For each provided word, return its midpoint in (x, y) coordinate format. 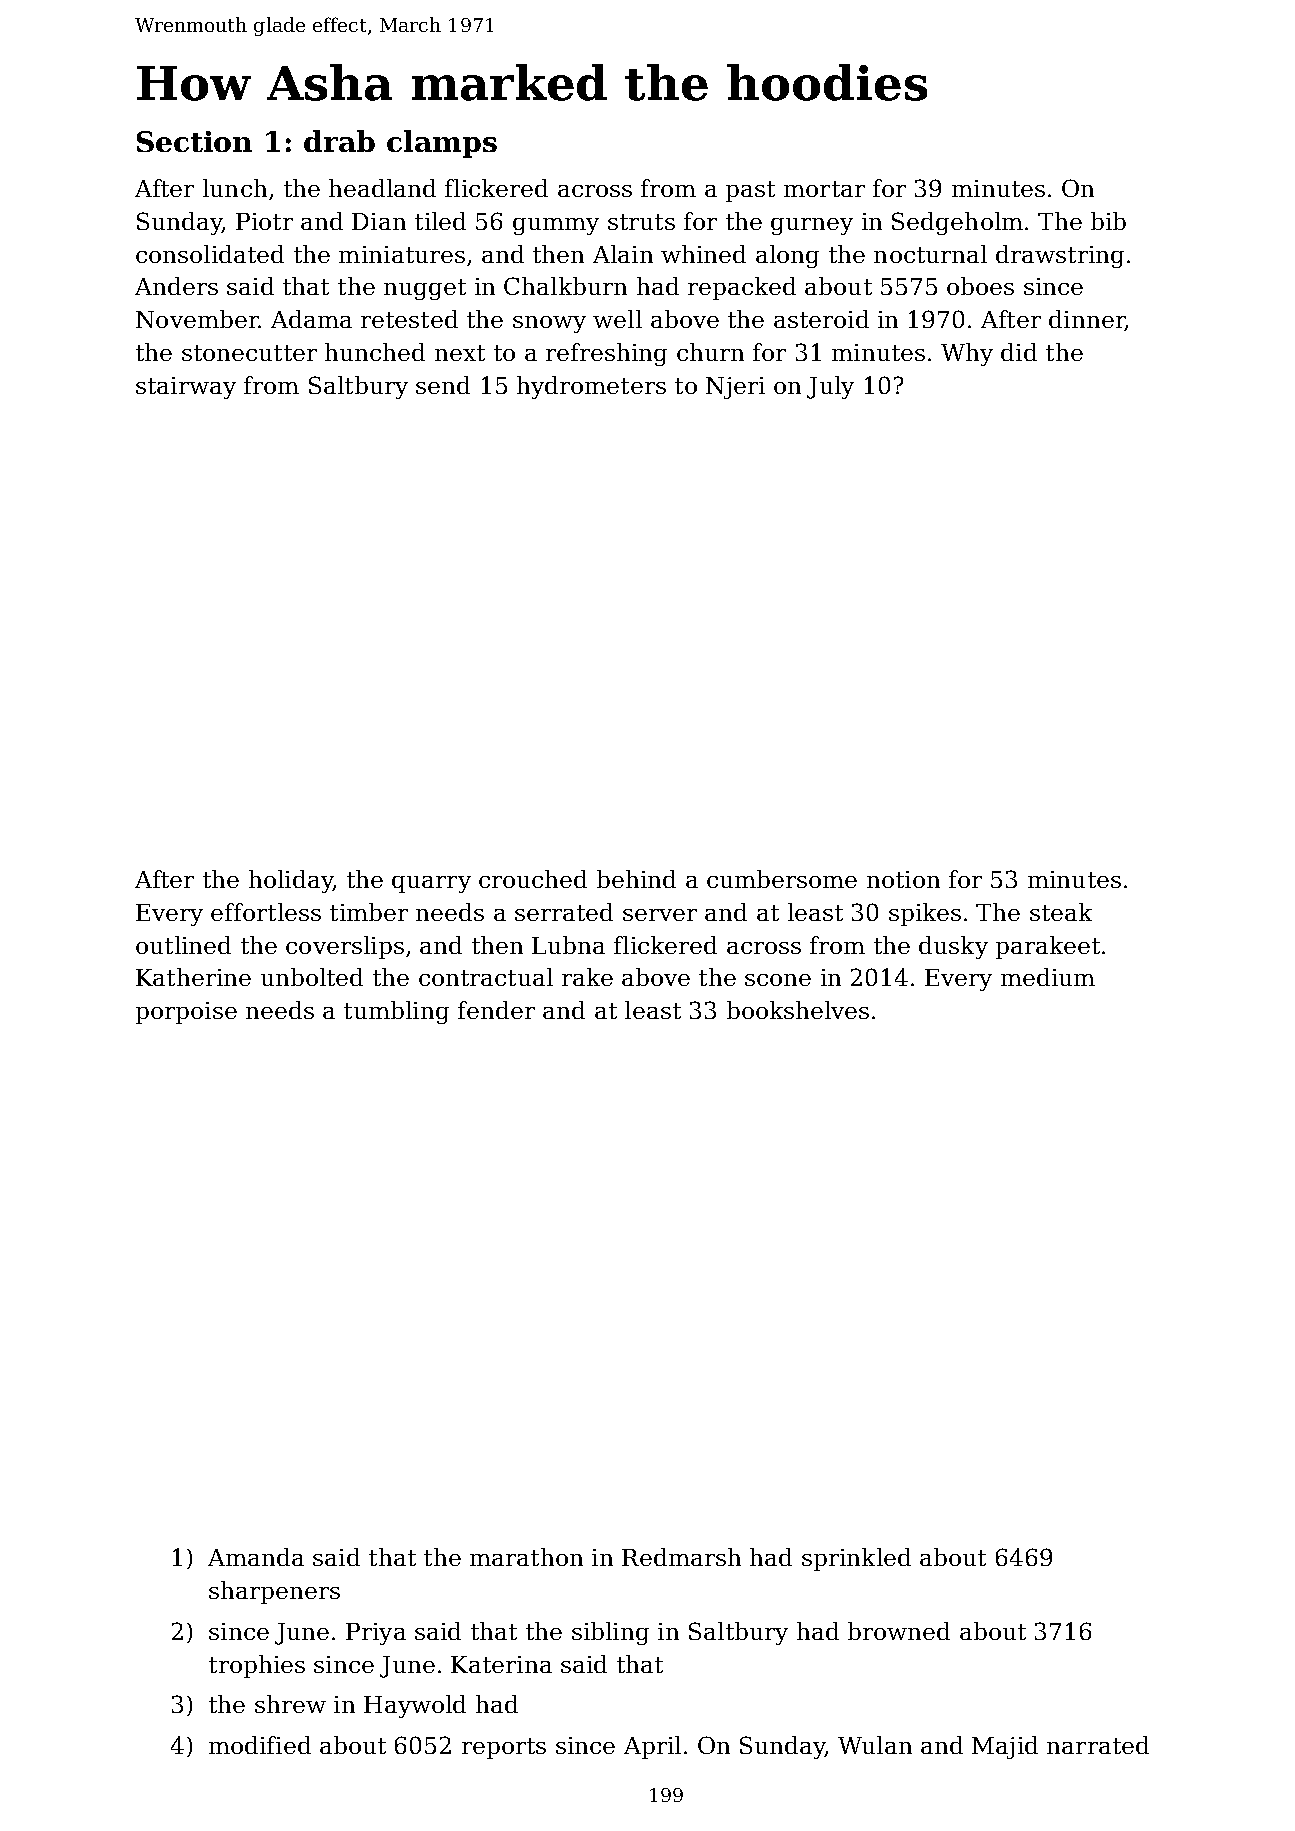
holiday (291, 881)
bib (1108, 221)
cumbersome (782, 879)
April (652, 1747)
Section (194, 141)
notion (903, 879)
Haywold (415, 1706)
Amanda (256, 1557)
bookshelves (798, 1010)
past (750, 191)
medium (1048, 977)
